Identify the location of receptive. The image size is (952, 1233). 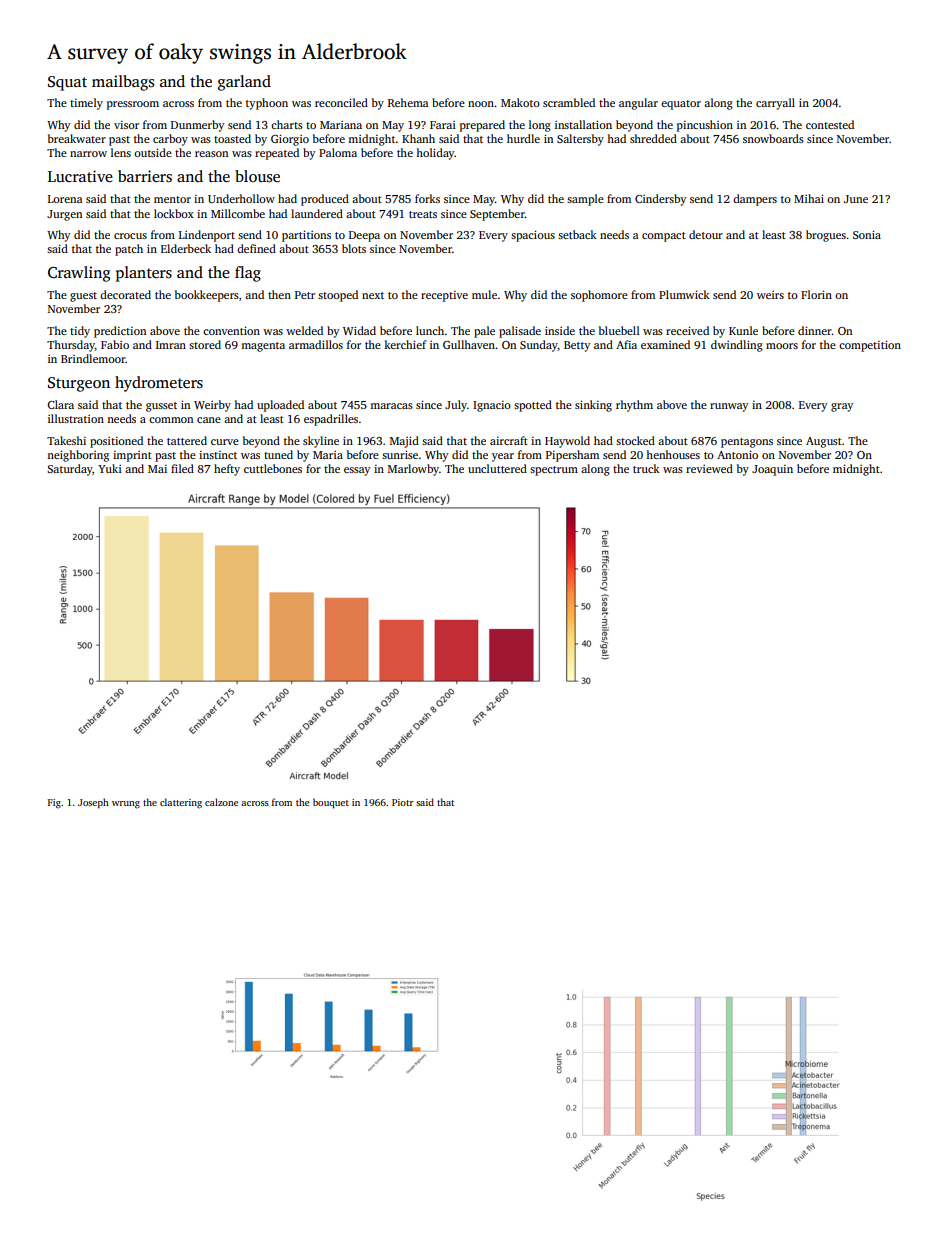
(444, 296).
